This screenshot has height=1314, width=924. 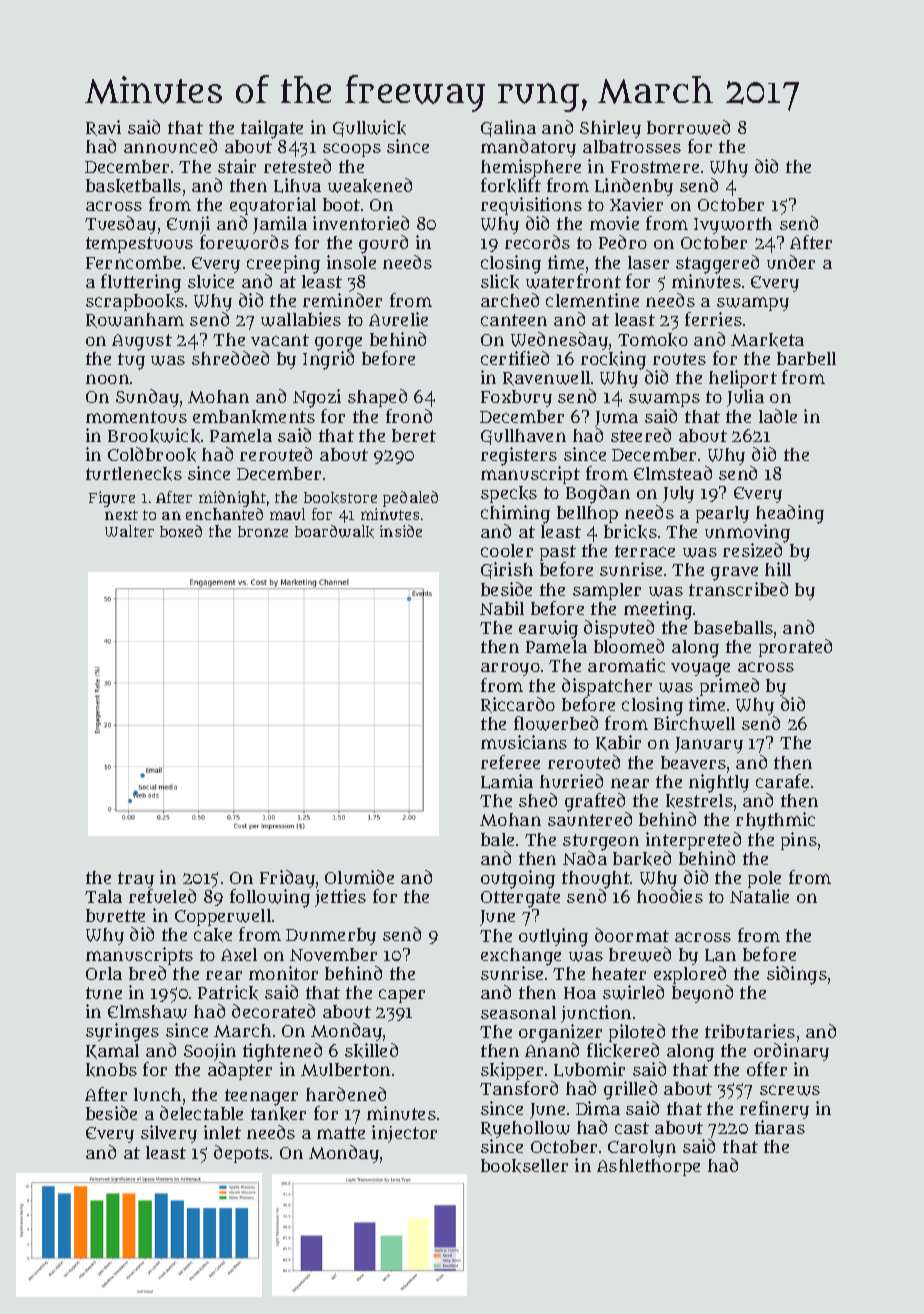 I want to click on Eunji, so click(x=188, y=226).
